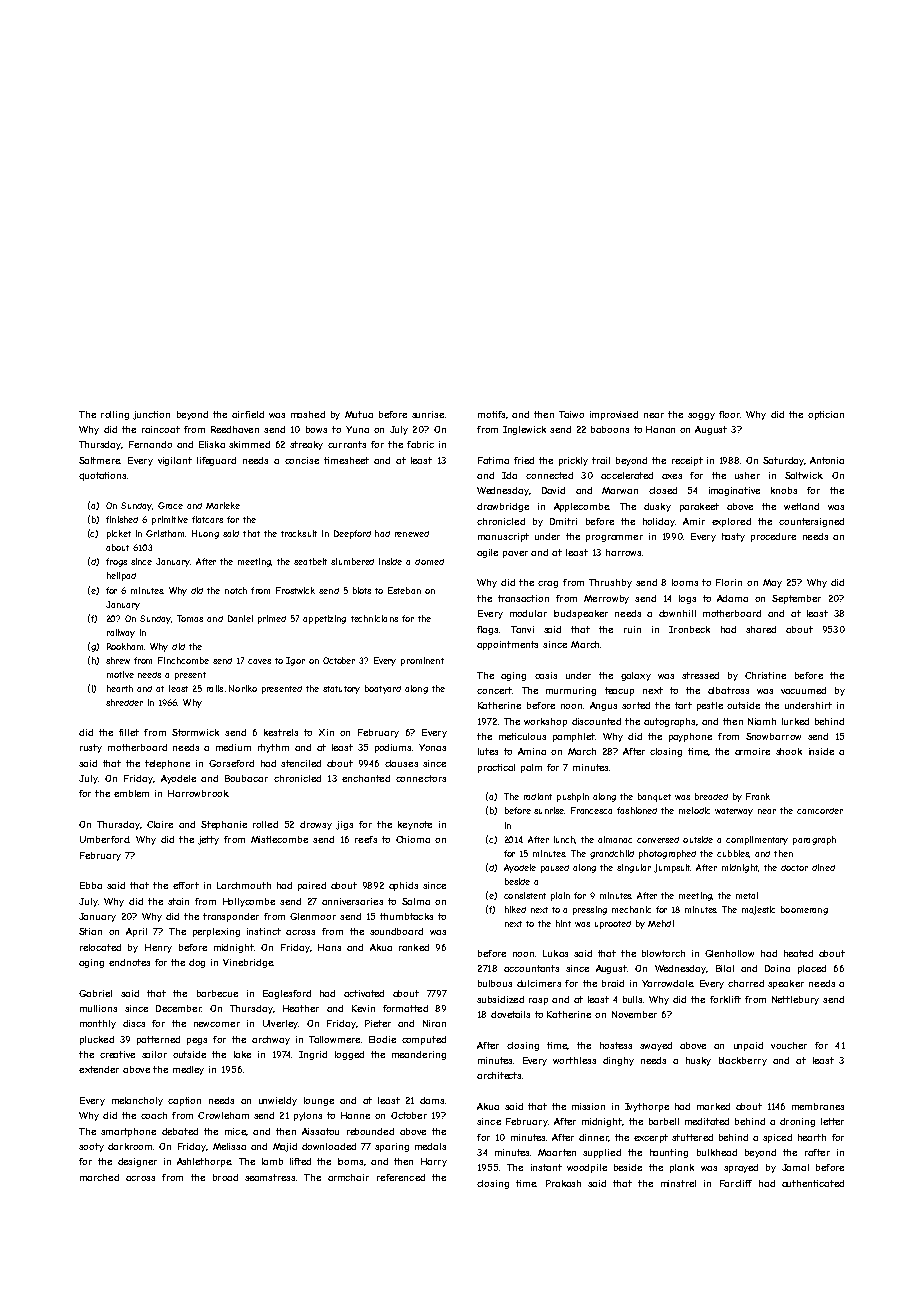 This page has height=1308, width=924. Describe the element at coordinates (341, 690) in the page. I see `statutory` at that location.
